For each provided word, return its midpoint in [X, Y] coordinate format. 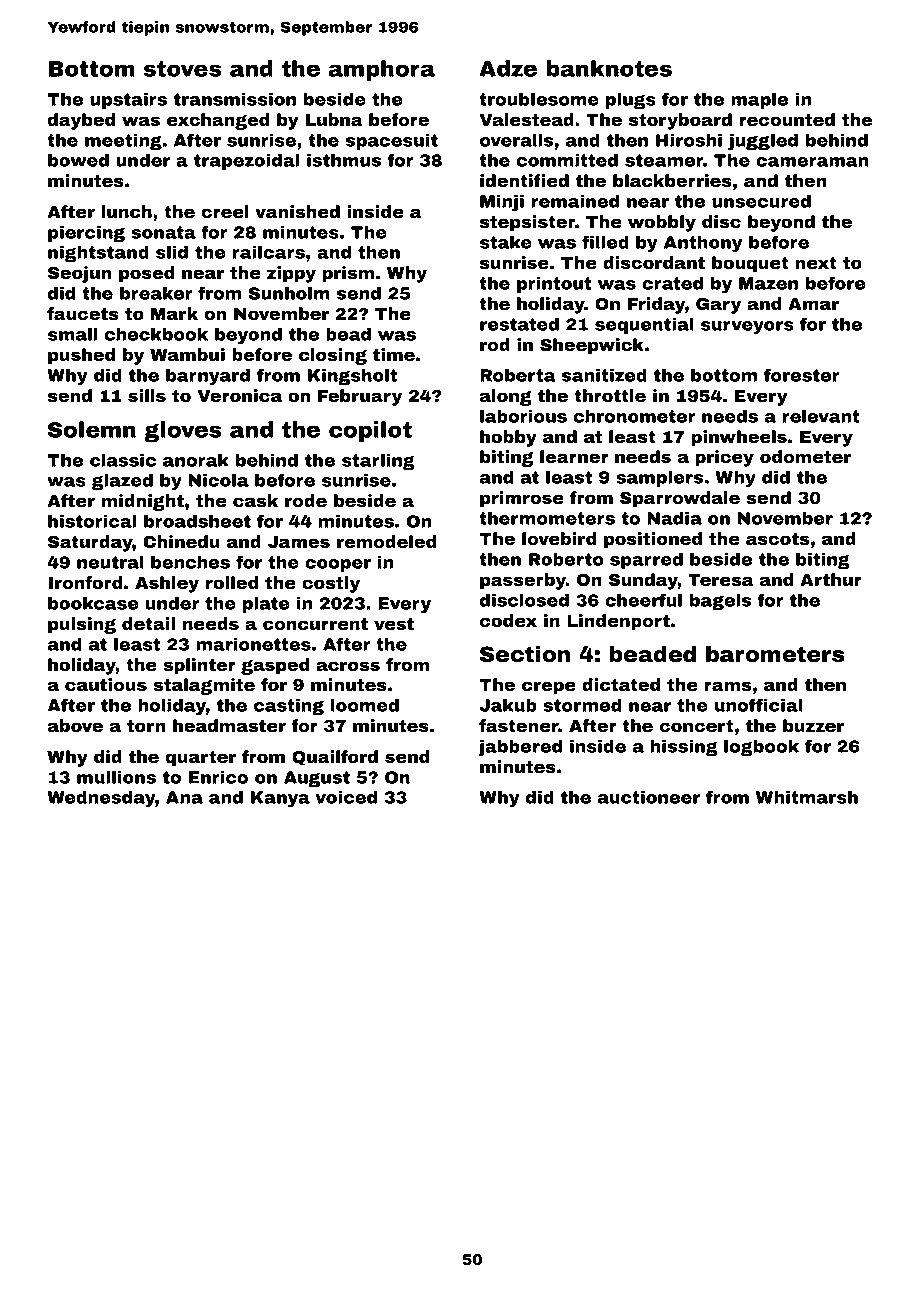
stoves [183, 69]
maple [759, 101]
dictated [621, 684]
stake [506, 242]
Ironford [85, 582]
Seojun [80, 274]
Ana [184, 797]
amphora [381, 70]
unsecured [761, 201]
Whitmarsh [807, 797]
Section [525, 654]
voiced [346, 797]
